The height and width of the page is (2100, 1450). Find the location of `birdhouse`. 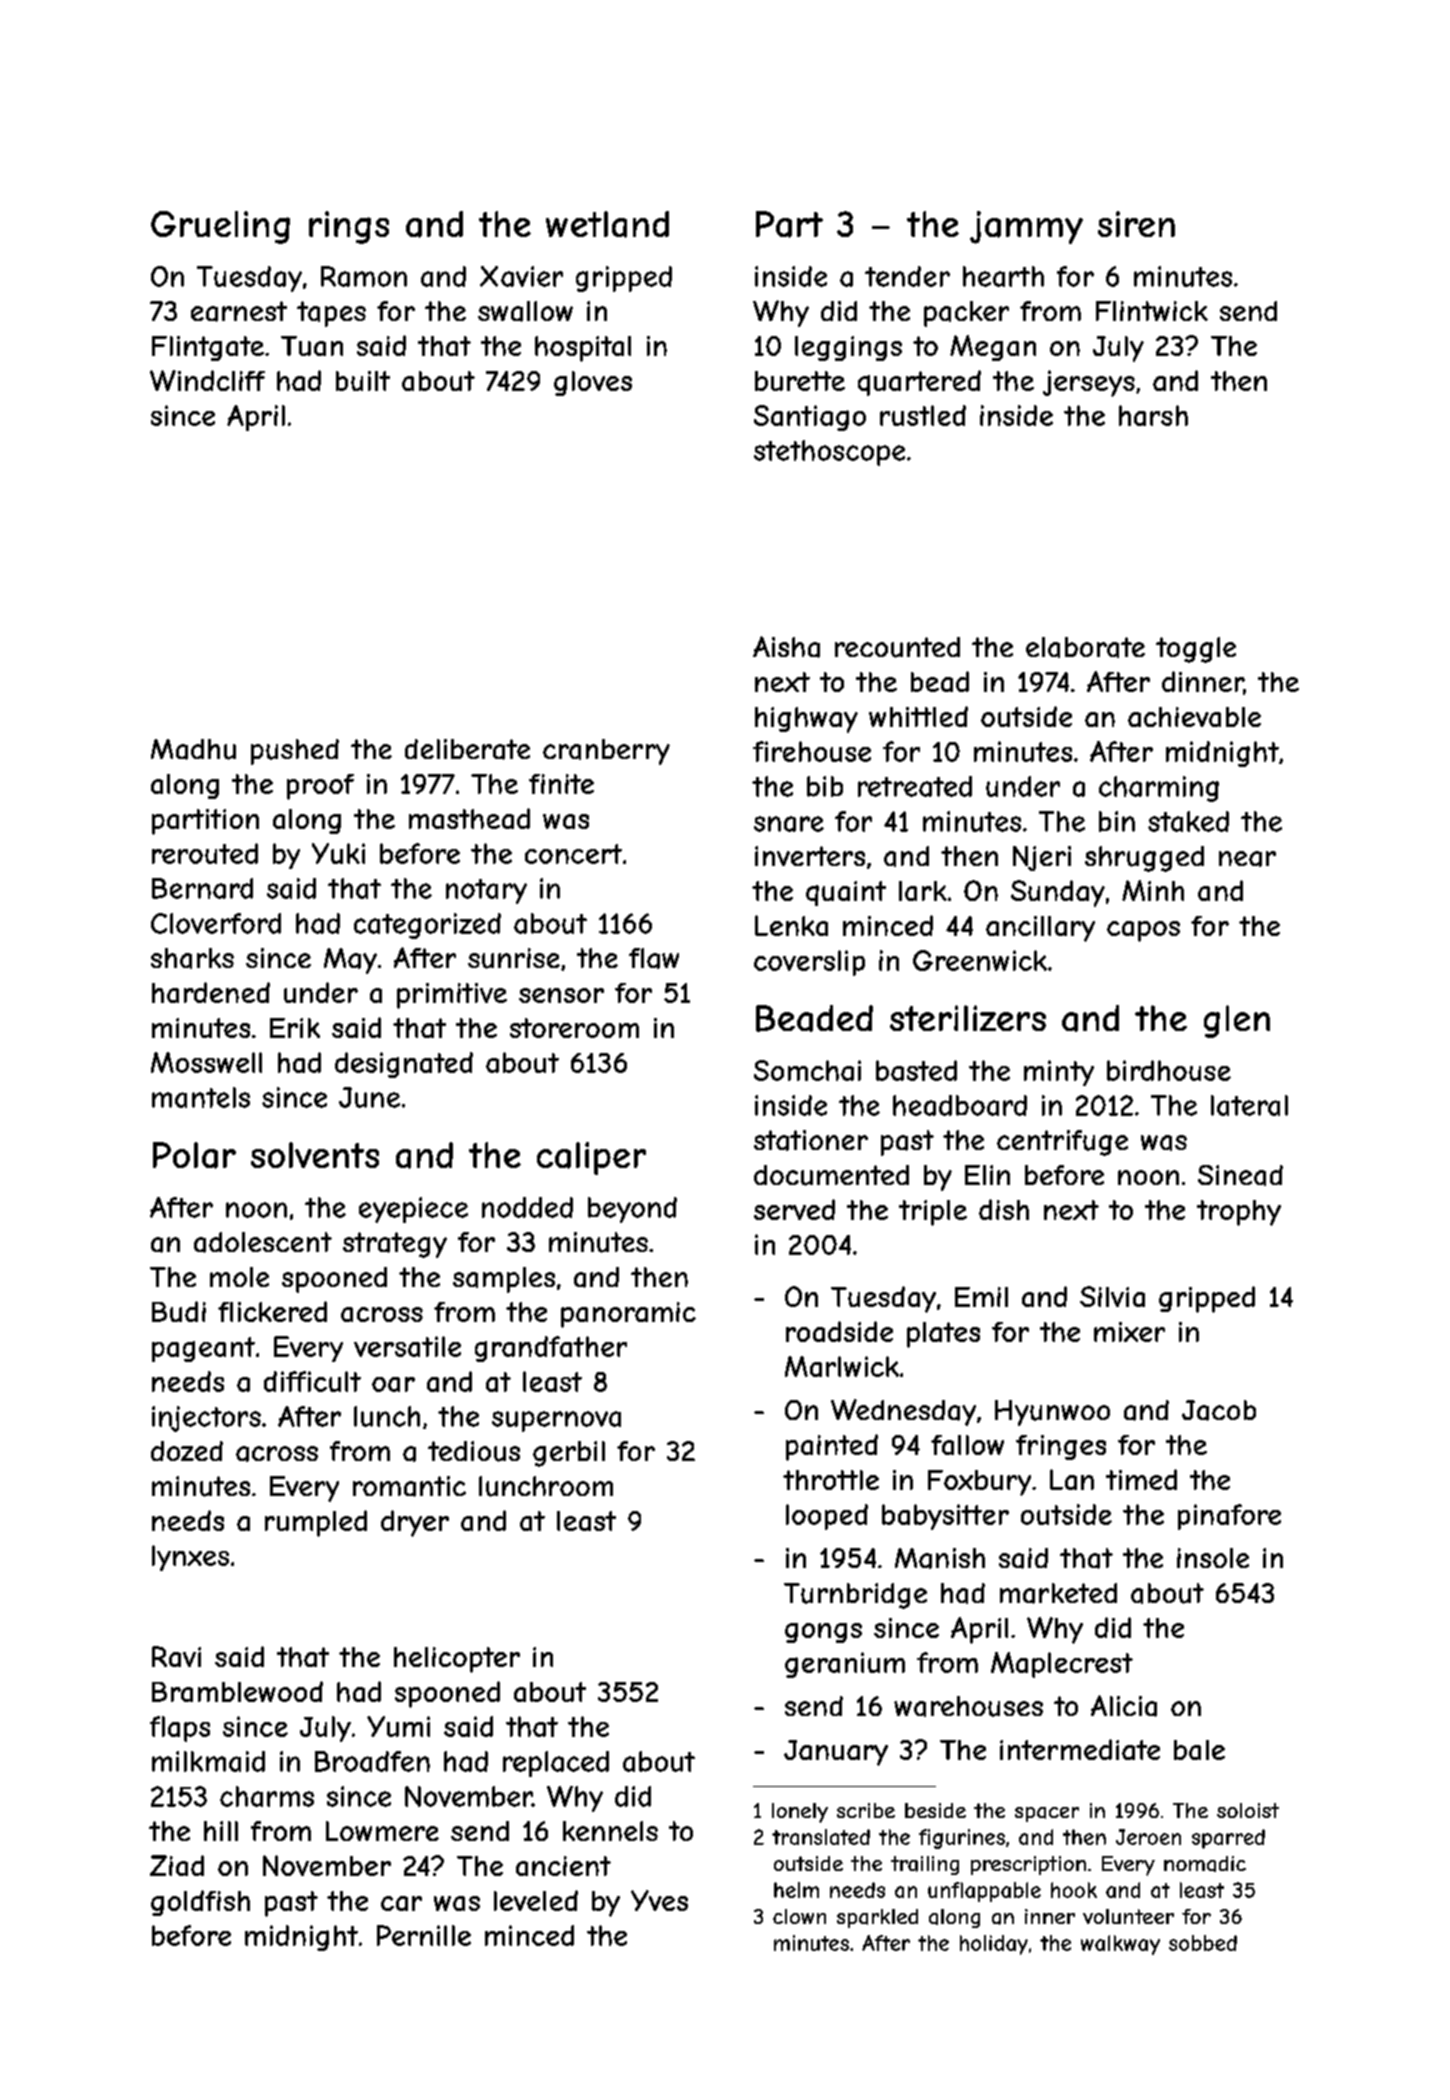

birdhouse is located at coordinates (1169, 1070).
